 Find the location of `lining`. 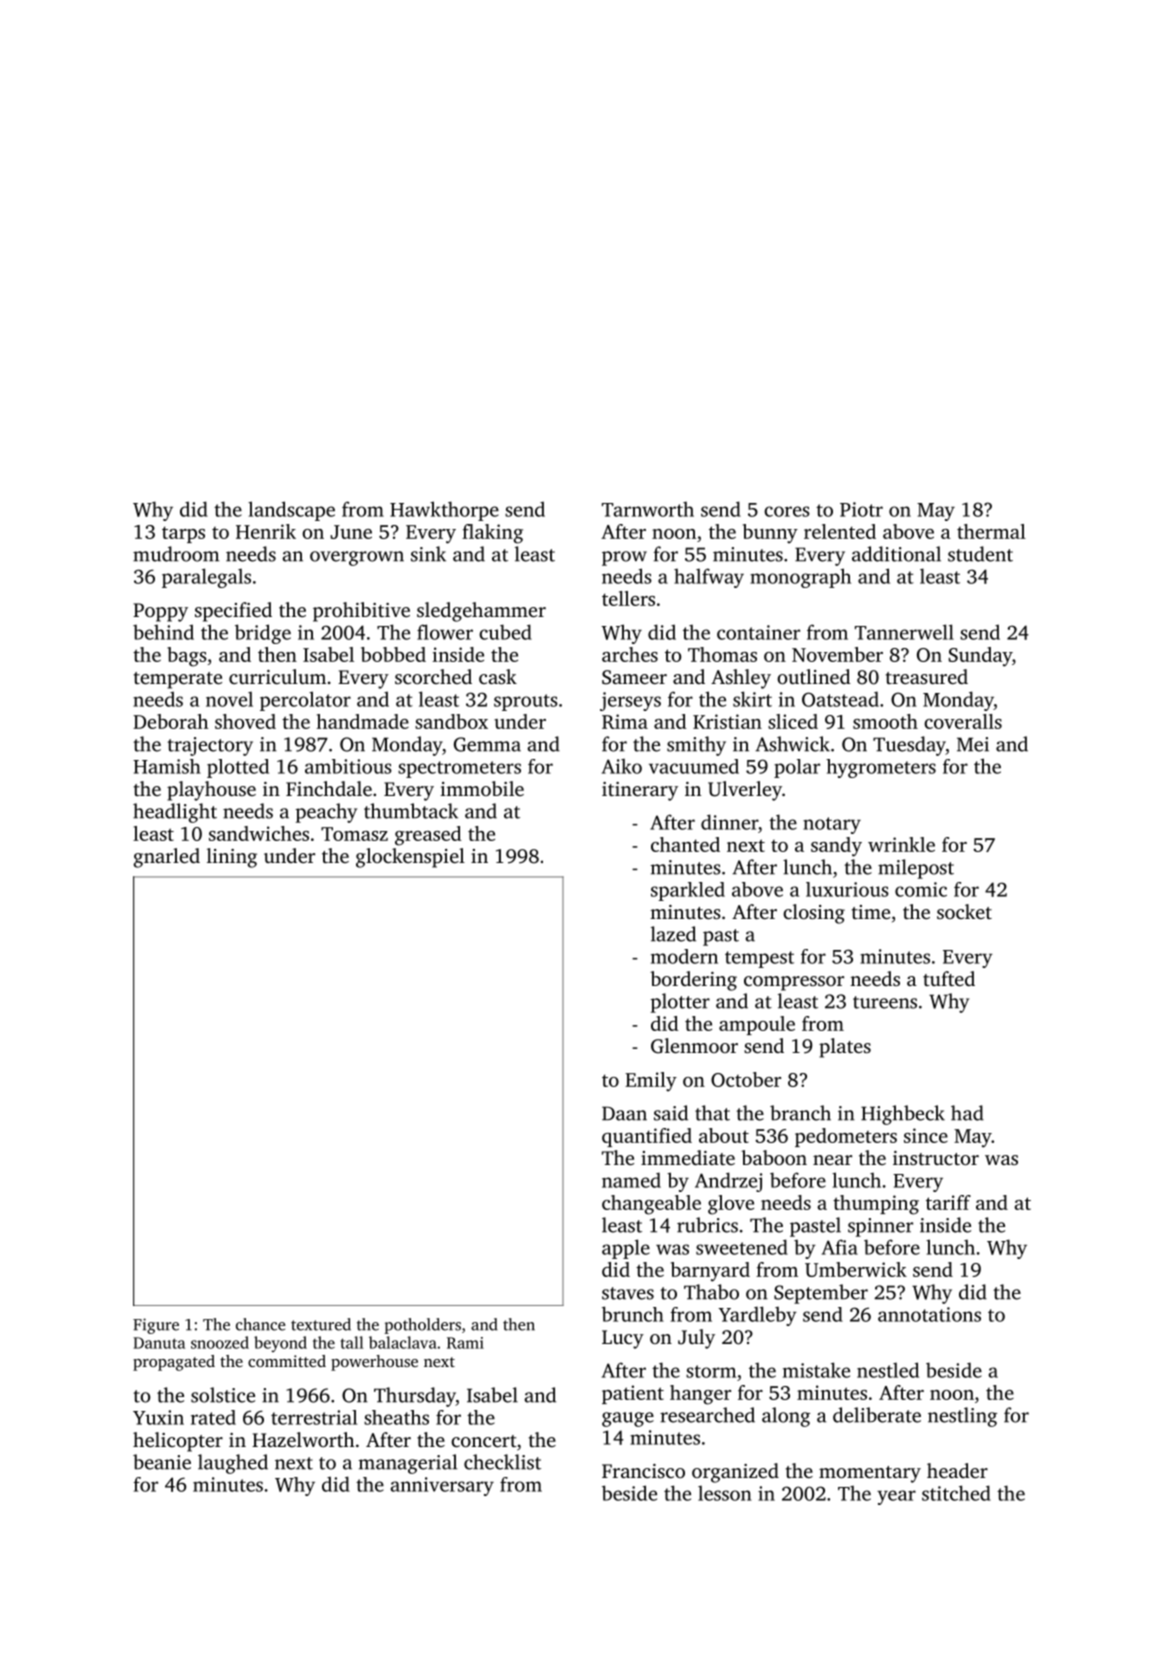

lining is located at coordinates (232, 858).
